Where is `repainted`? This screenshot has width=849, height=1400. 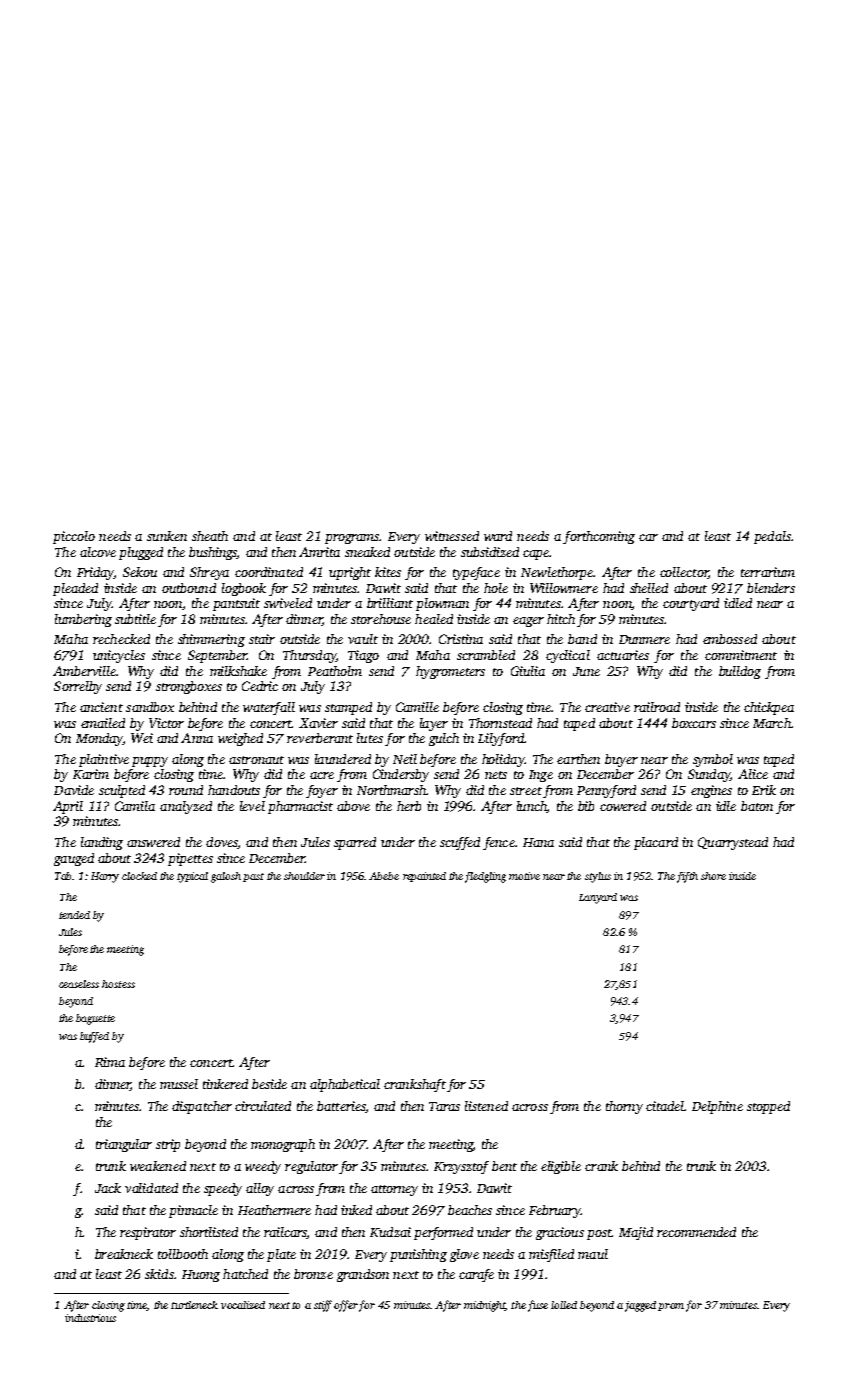
repainted is located at coordinates (424, 877).
